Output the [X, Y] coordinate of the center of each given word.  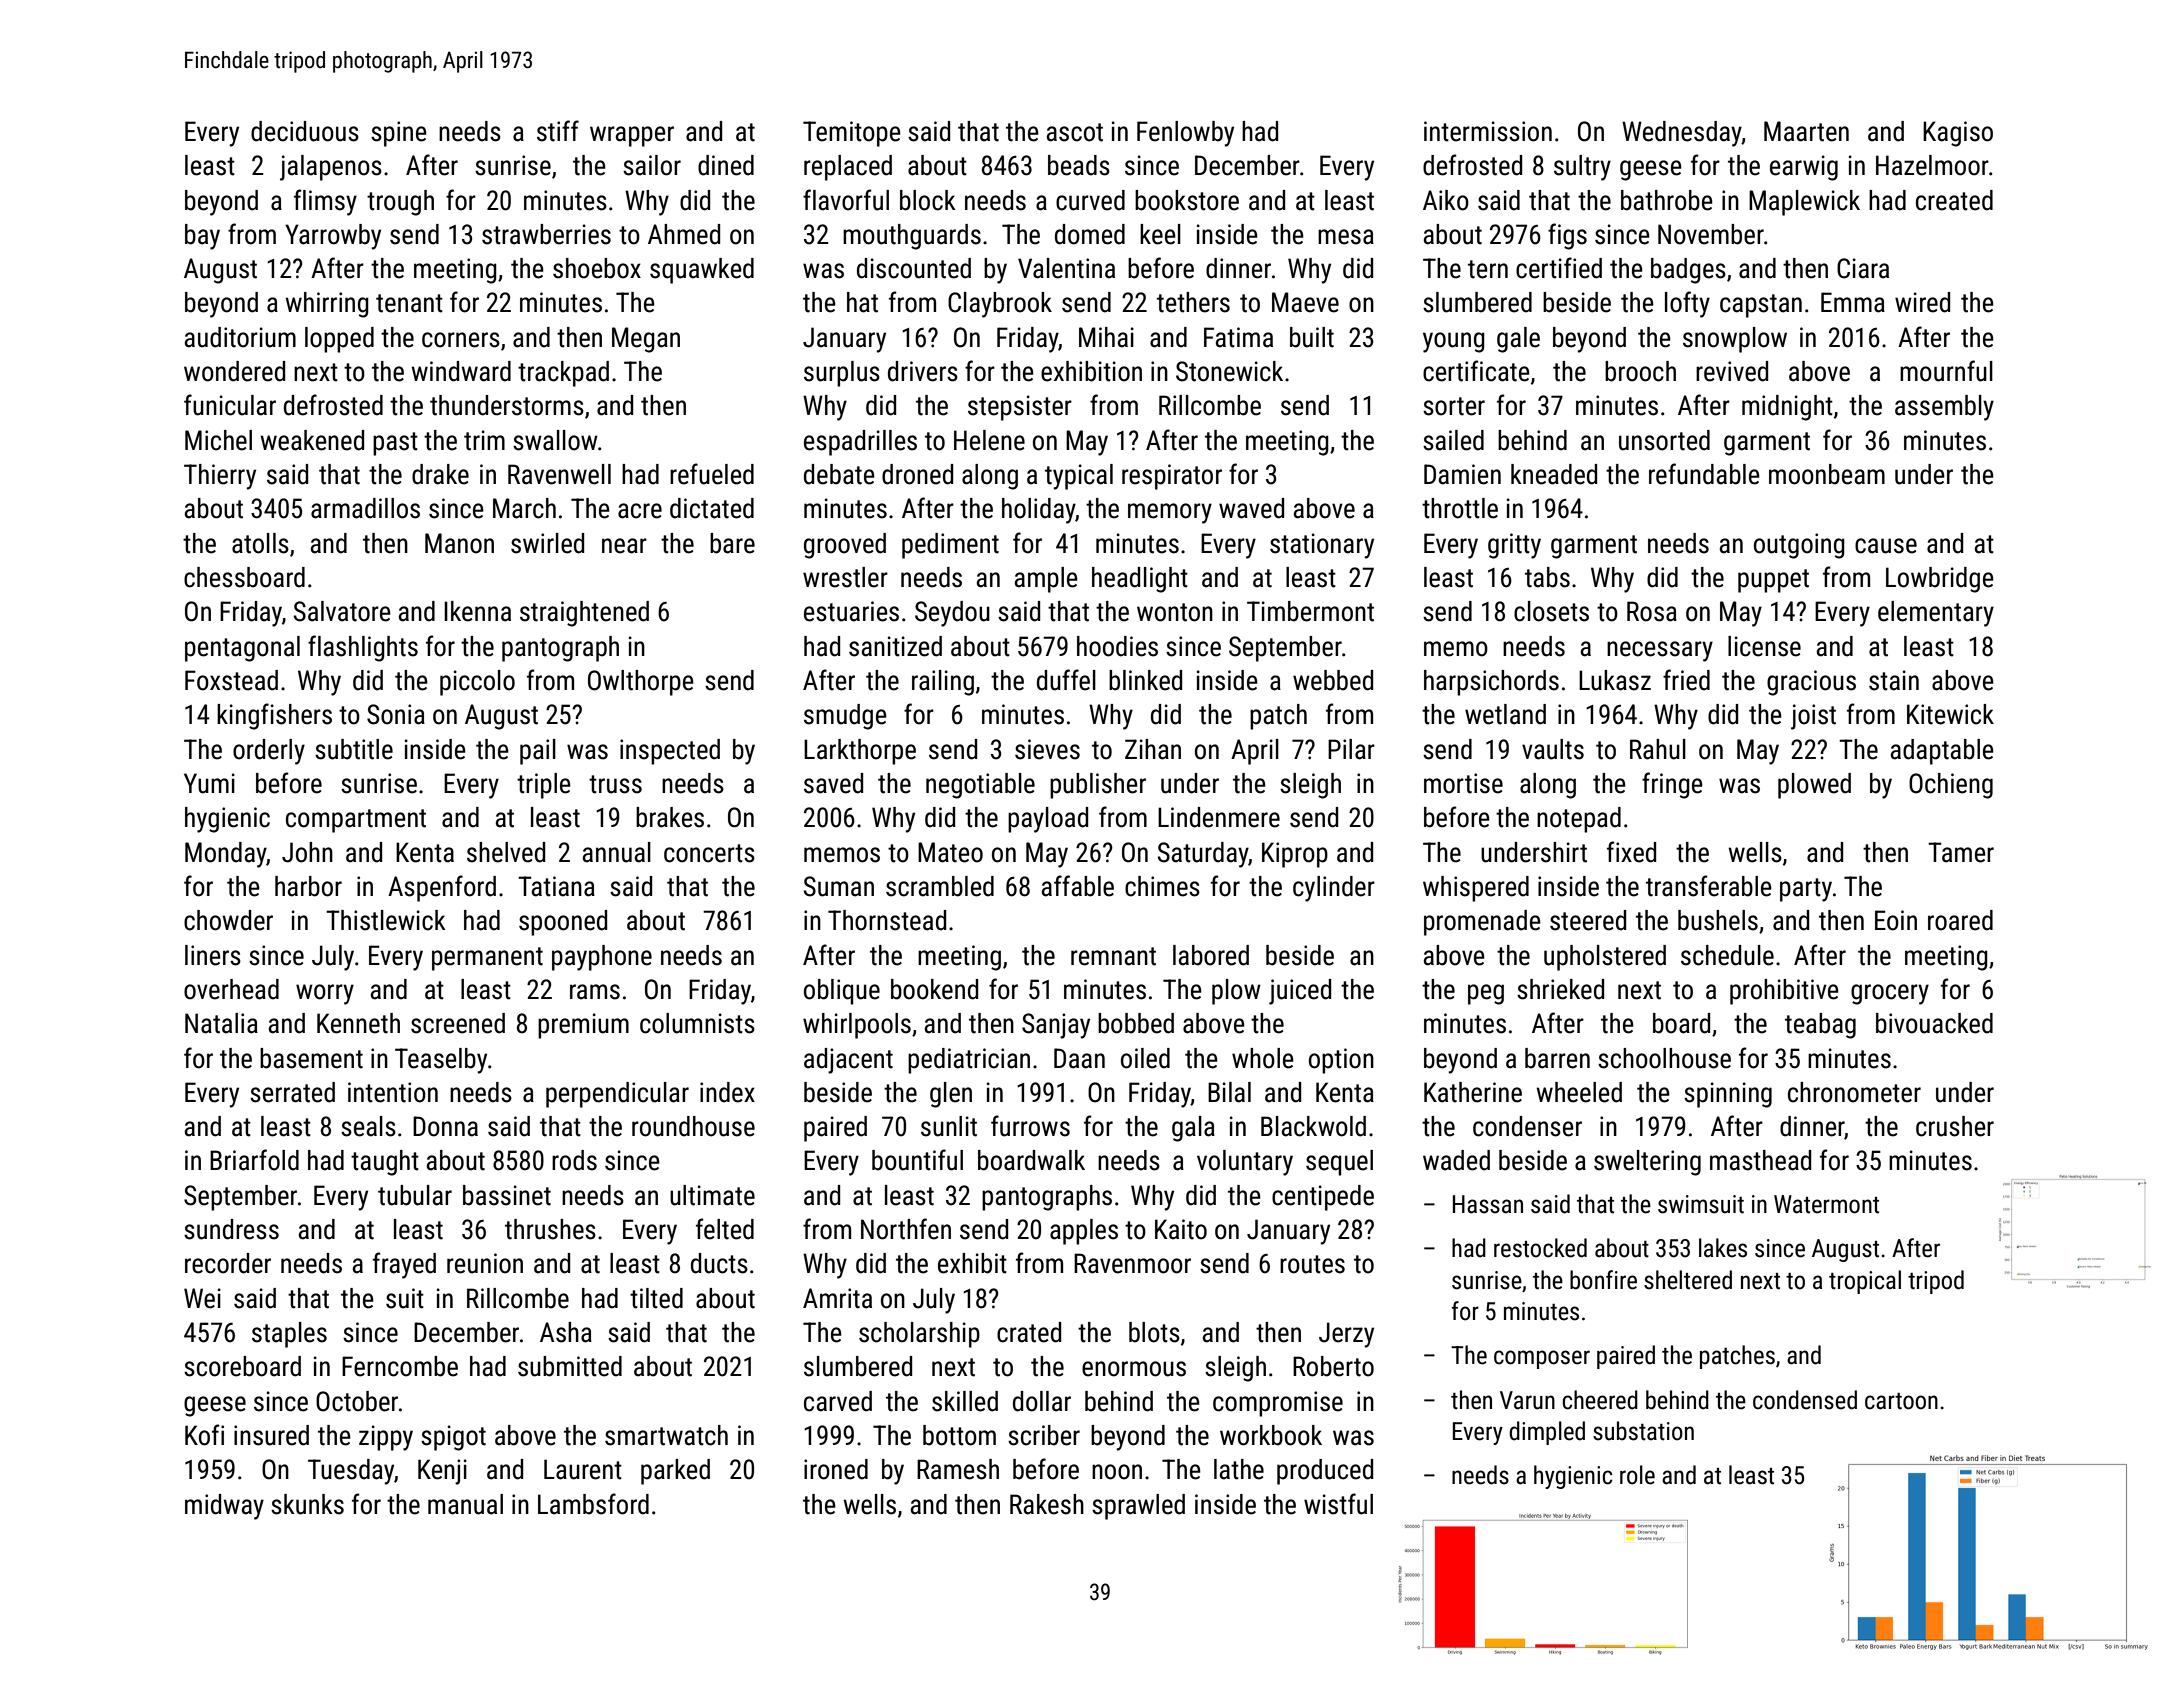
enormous [1134, 1369]
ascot [1075, 132]
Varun [1527, 1400]
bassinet [507, 1195]
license [1764, 646]
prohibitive [1784, 992]
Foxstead [231, 680]
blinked [1145, 680]
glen [951, 1095]
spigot [453, 1438]
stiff [558, 131]
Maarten [1806, 131]
